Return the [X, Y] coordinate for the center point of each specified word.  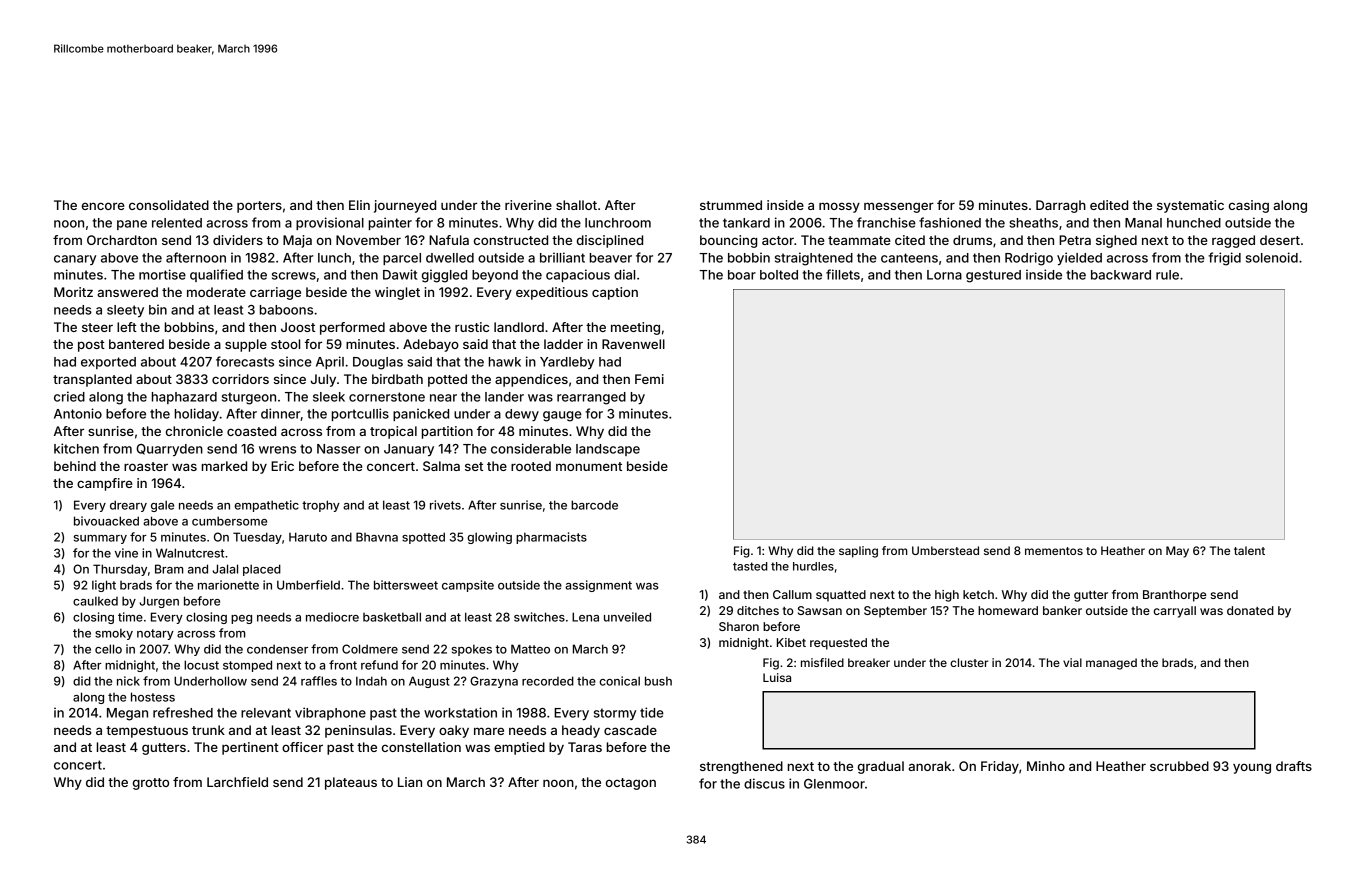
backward [1121, 275]
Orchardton [122, 240]
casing [1249, 206]
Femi [649, 379]
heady [581, 731]
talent [1249, 550]
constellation [421, 747]
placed [262, 570]
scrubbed [1179, 766]
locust [201, 665]
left [127, 327]
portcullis [360, 414]
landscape [608, 450]
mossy [839, 207]
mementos [1054, 551]
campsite [468, 586]
